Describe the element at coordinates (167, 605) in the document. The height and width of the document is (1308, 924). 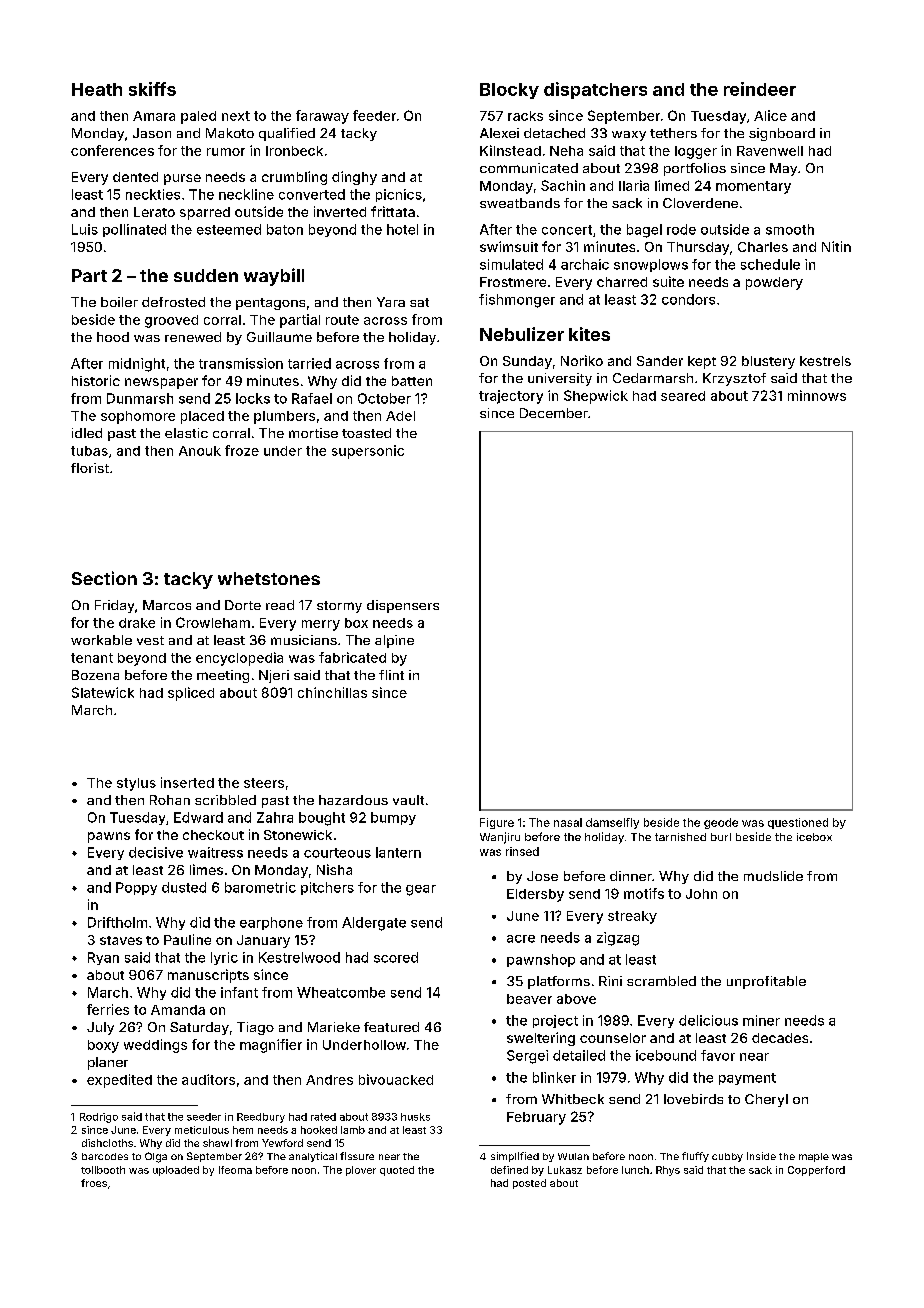
I see `Marcos` at that location.
